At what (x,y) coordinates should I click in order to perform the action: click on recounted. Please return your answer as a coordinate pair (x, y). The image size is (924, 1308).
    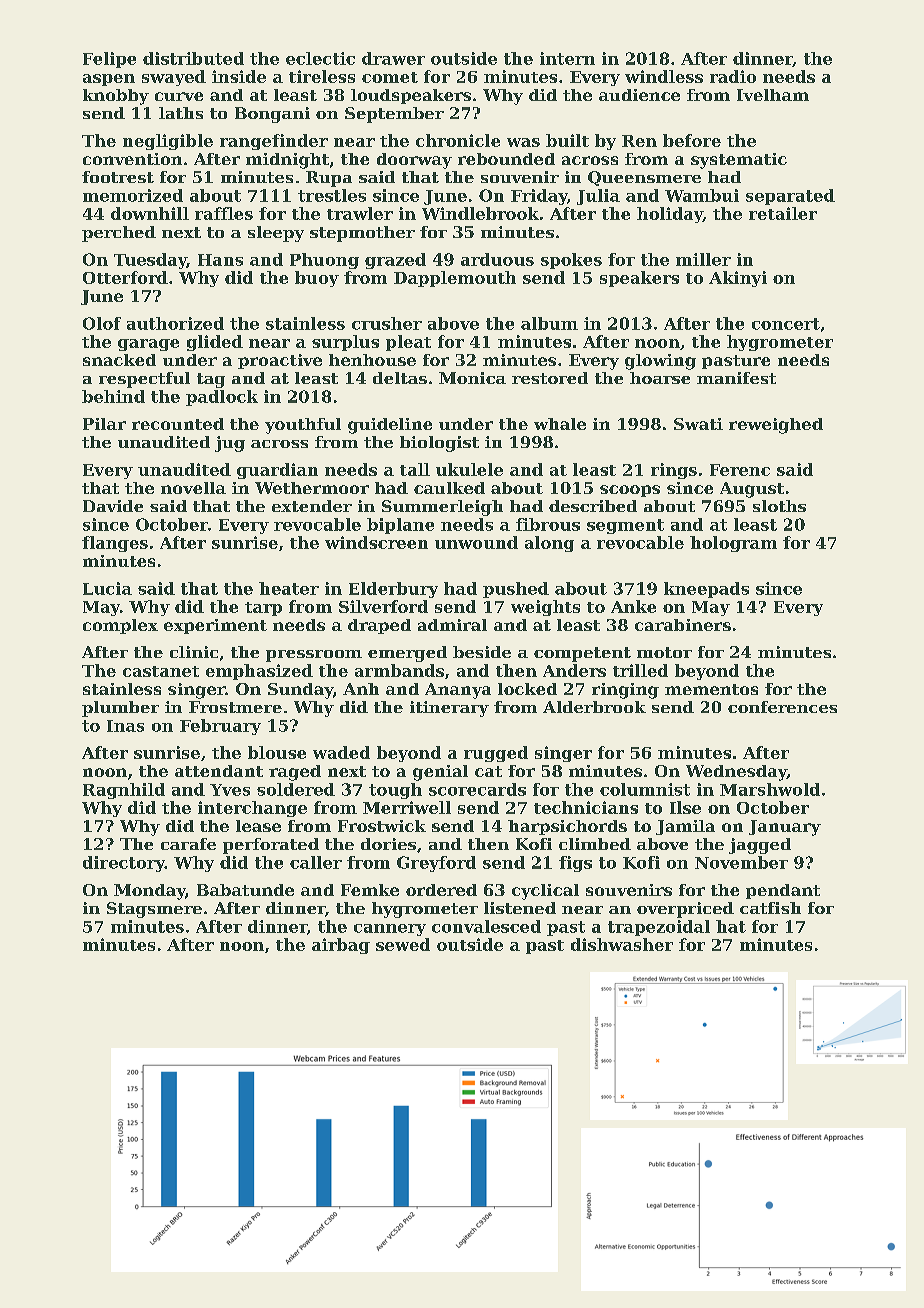
    Looking at the image, I should click on (178, 424).
